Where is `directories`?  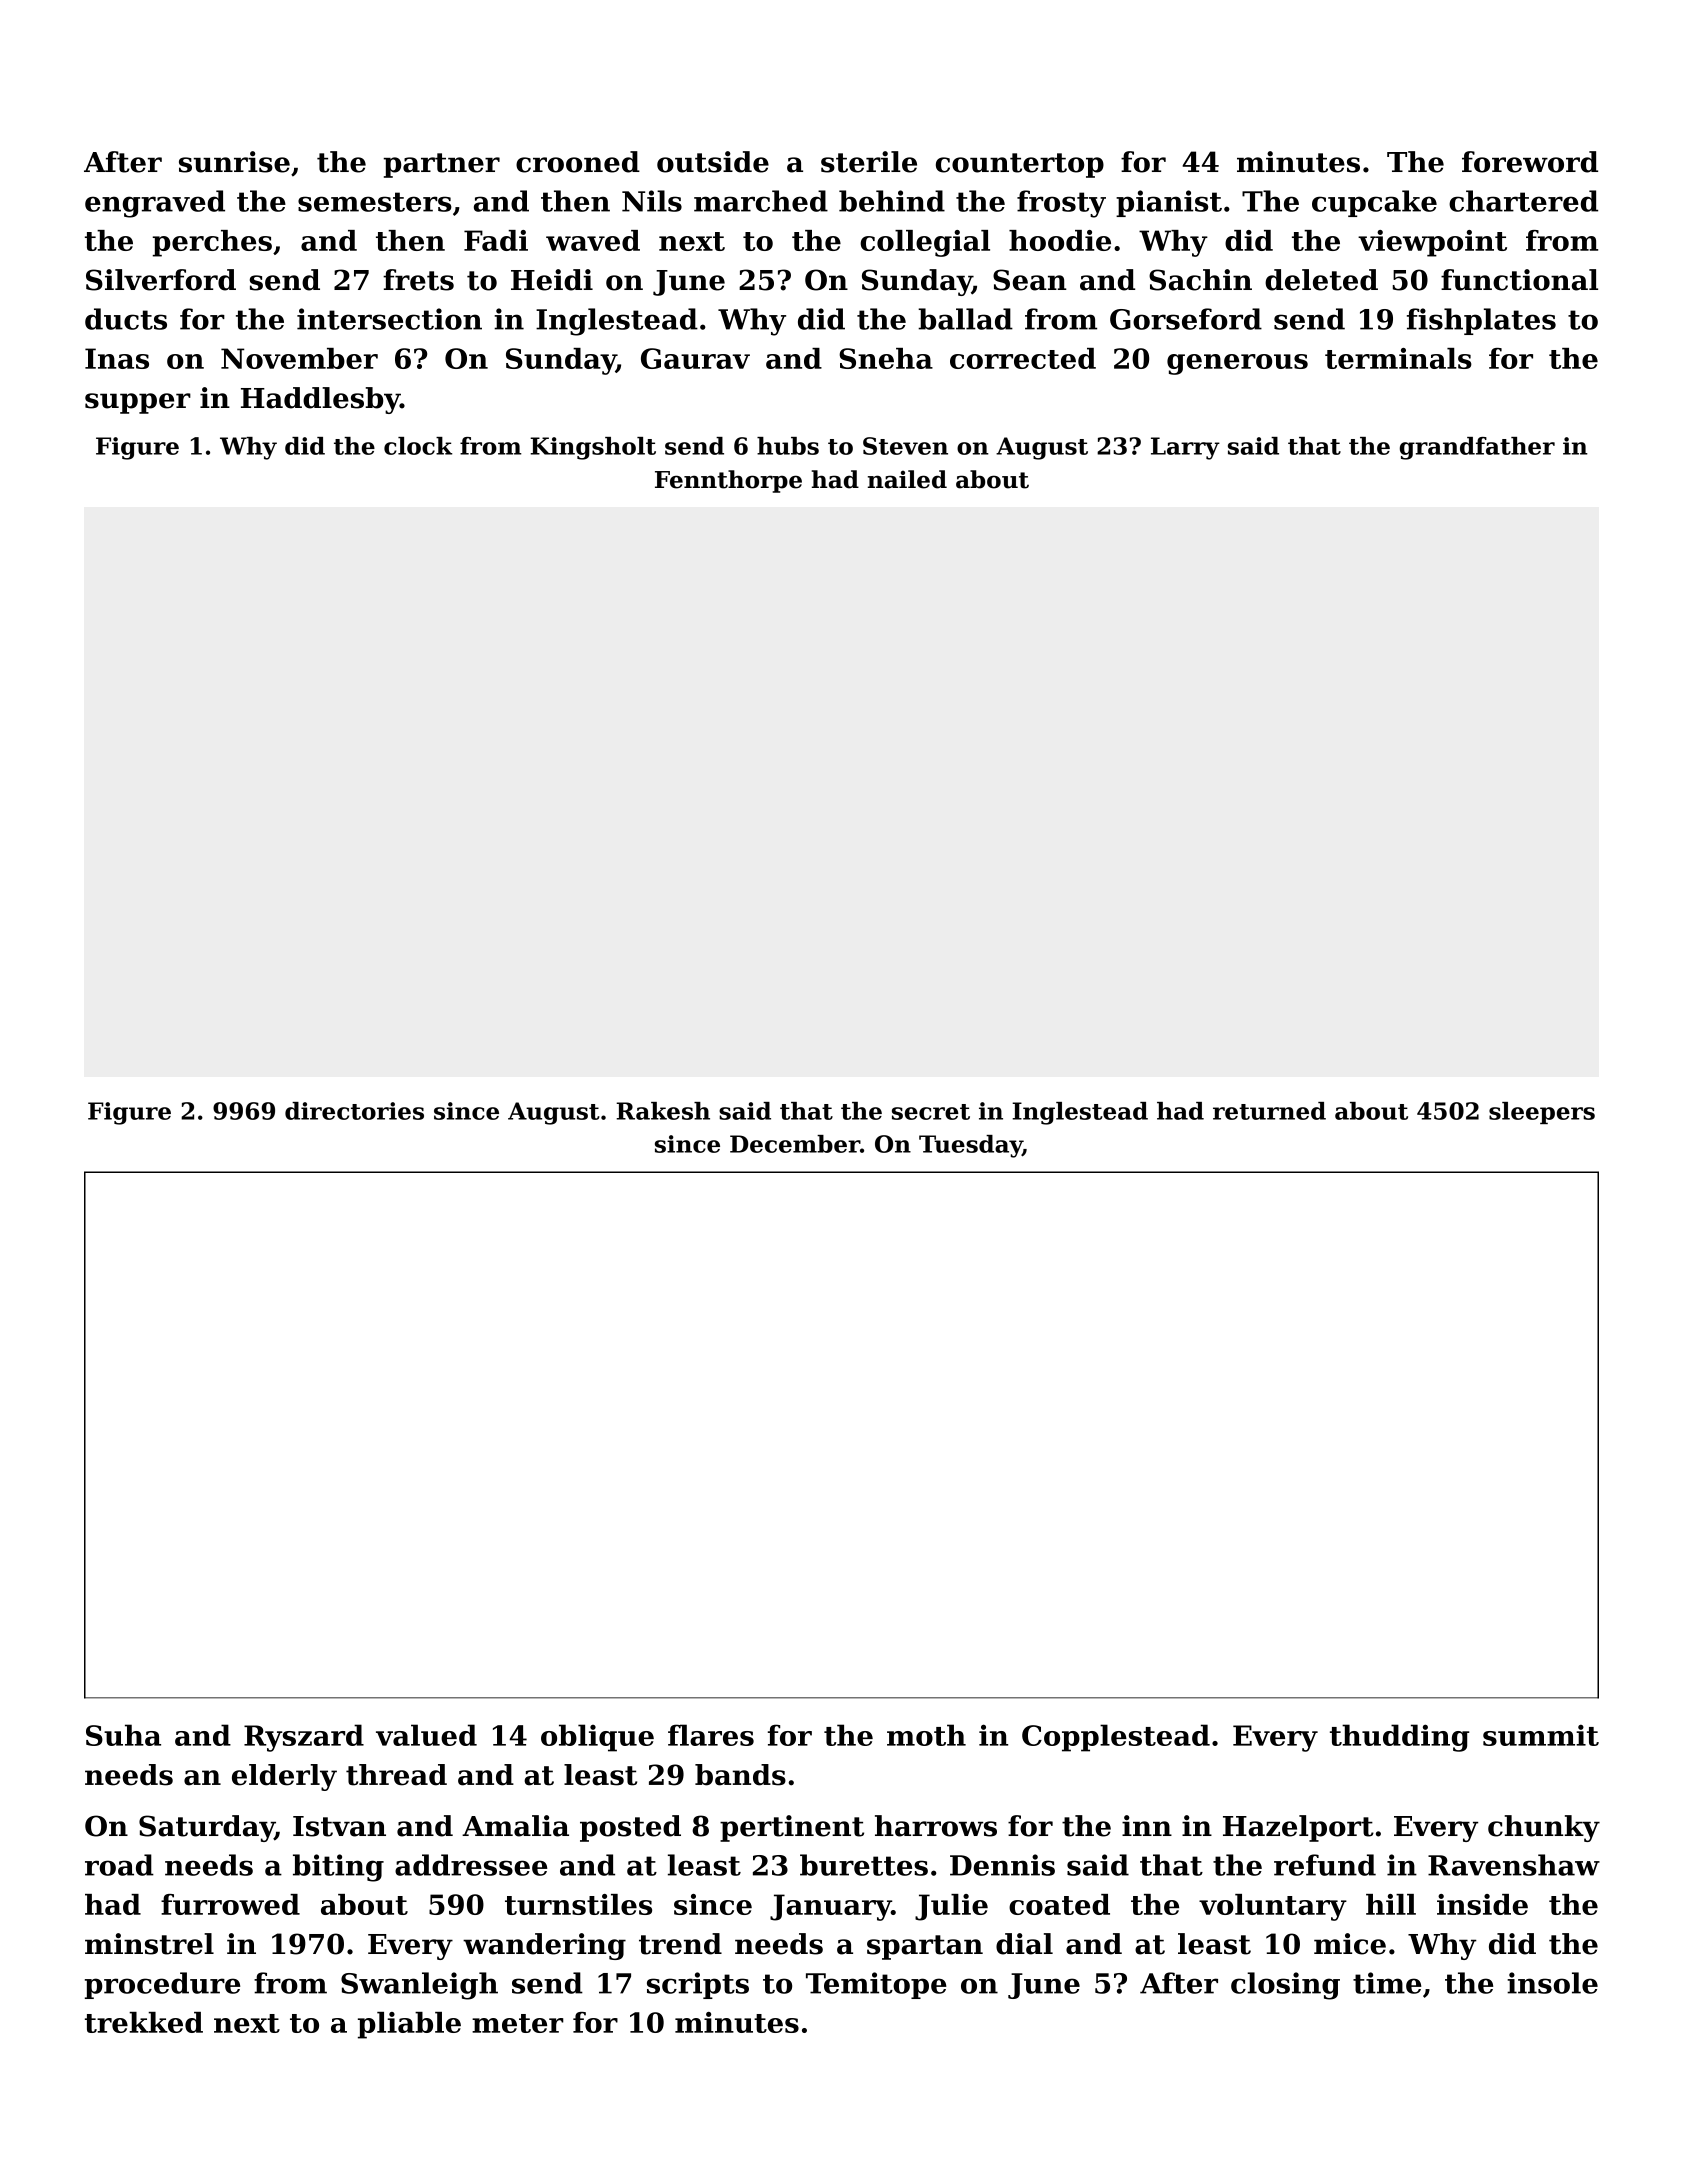
directories is located at coordinates (354, 1111).
